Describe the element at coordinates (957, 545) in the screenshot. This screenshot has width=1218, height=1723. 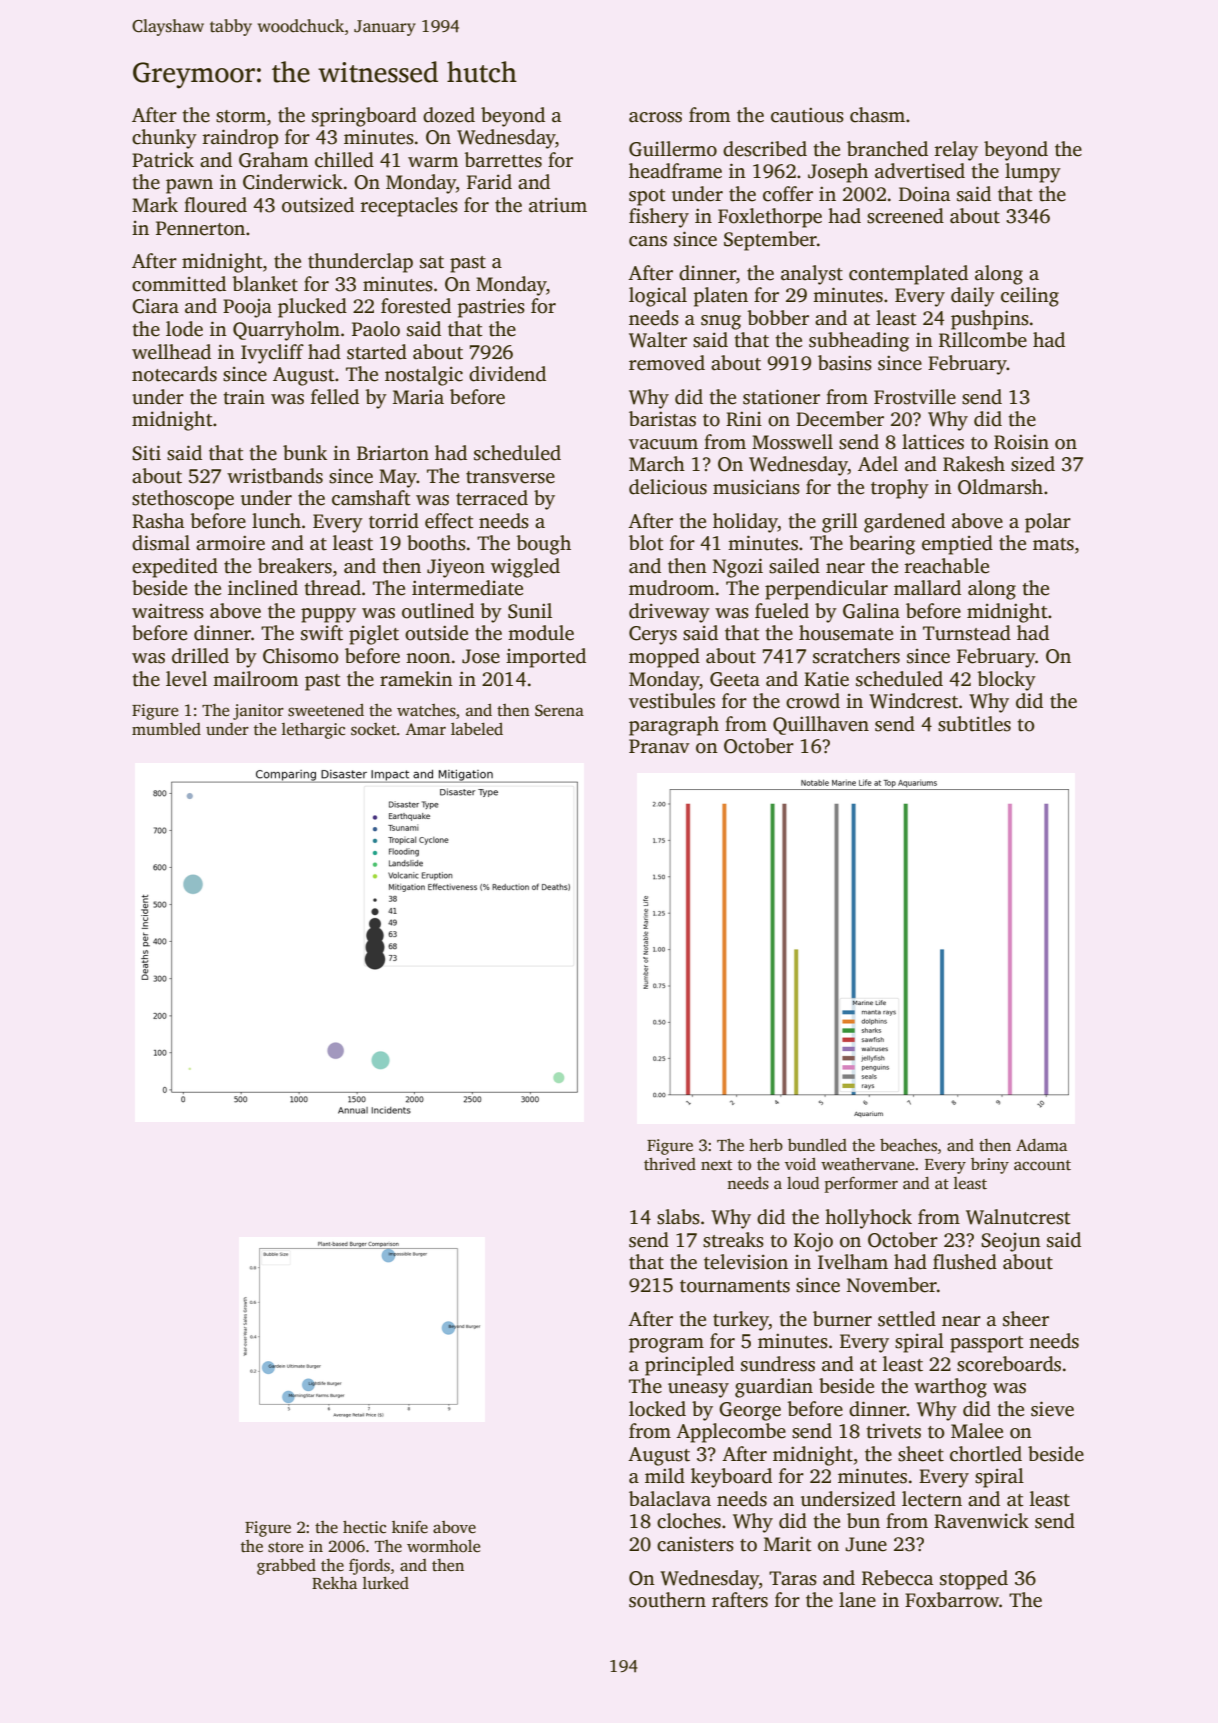
I see `emptied` at that location.
